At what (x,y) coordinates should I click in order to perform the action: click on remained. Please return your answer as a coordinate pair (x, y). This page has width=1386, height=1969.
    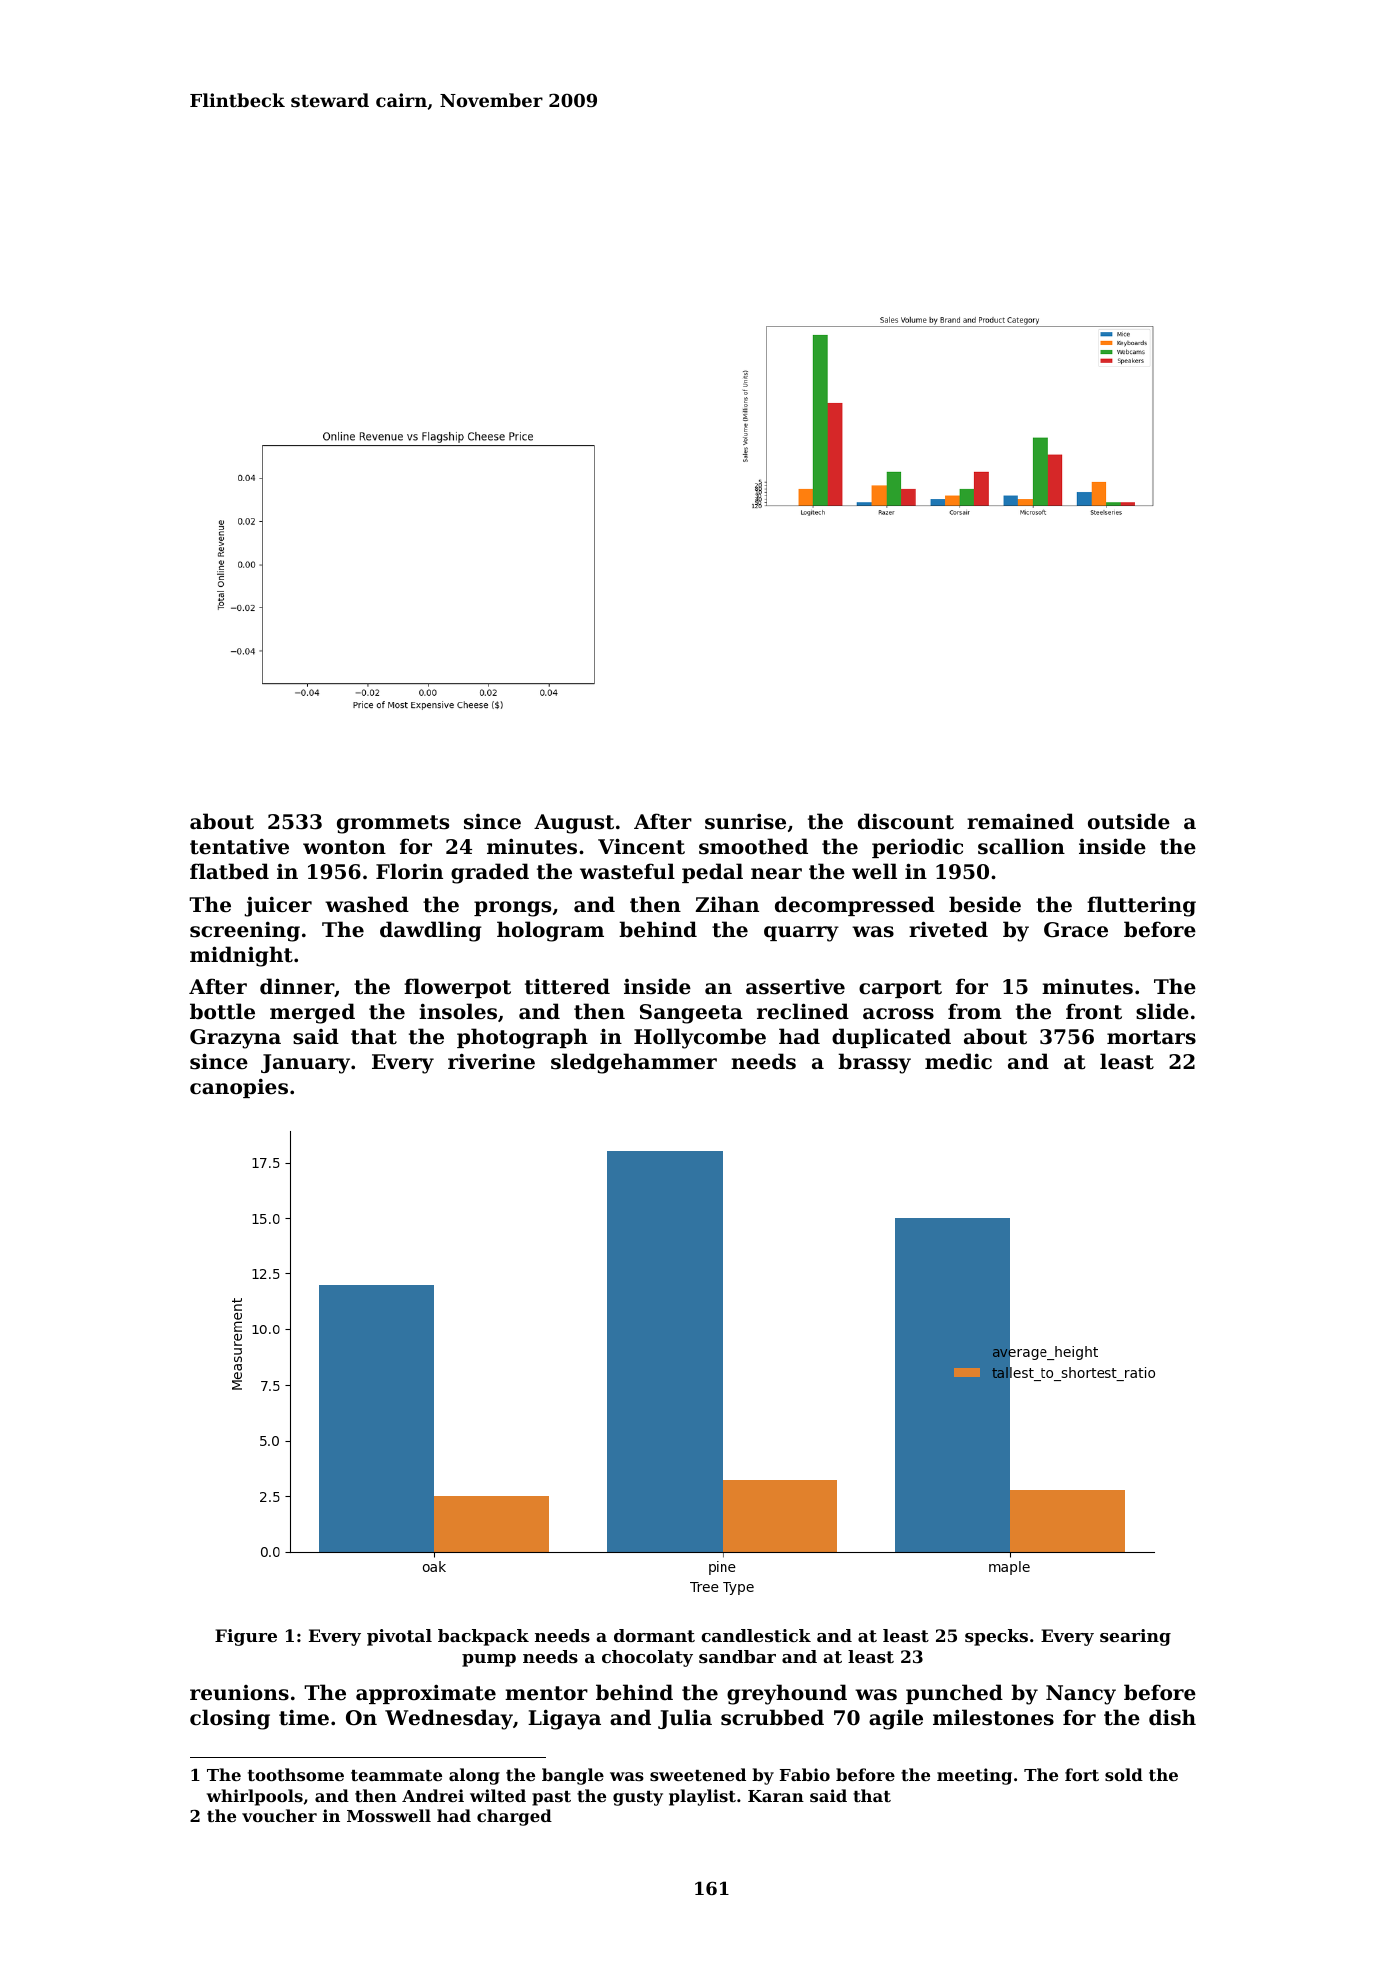
    Looking at the image, I should click on (1020, 821).
